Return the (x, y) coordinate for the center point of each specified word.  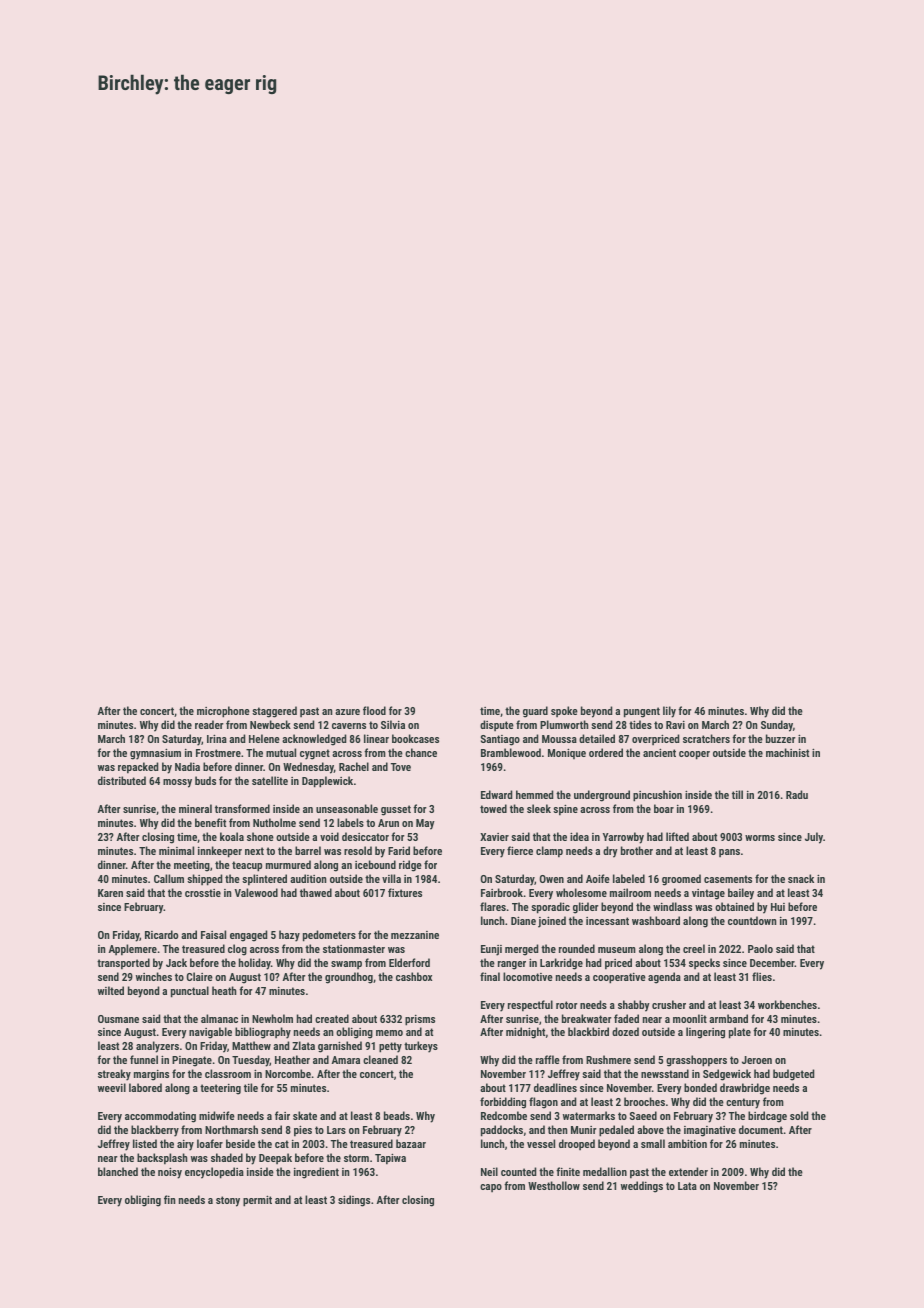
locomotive (528, 976)
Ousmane (118, 1019)
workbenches (787, 1004)
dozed (625, 1031)
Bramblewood (511, 752)
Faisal (213, 934)
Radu (797, 794)
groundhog (349, 978)
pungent (642, 712)
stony (228, 1201)
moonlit (690, 1018)
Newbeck (270, 724)
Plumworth (564, 724)
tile (251, 1087)
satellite (270, 780)
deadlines (555, 1087)
